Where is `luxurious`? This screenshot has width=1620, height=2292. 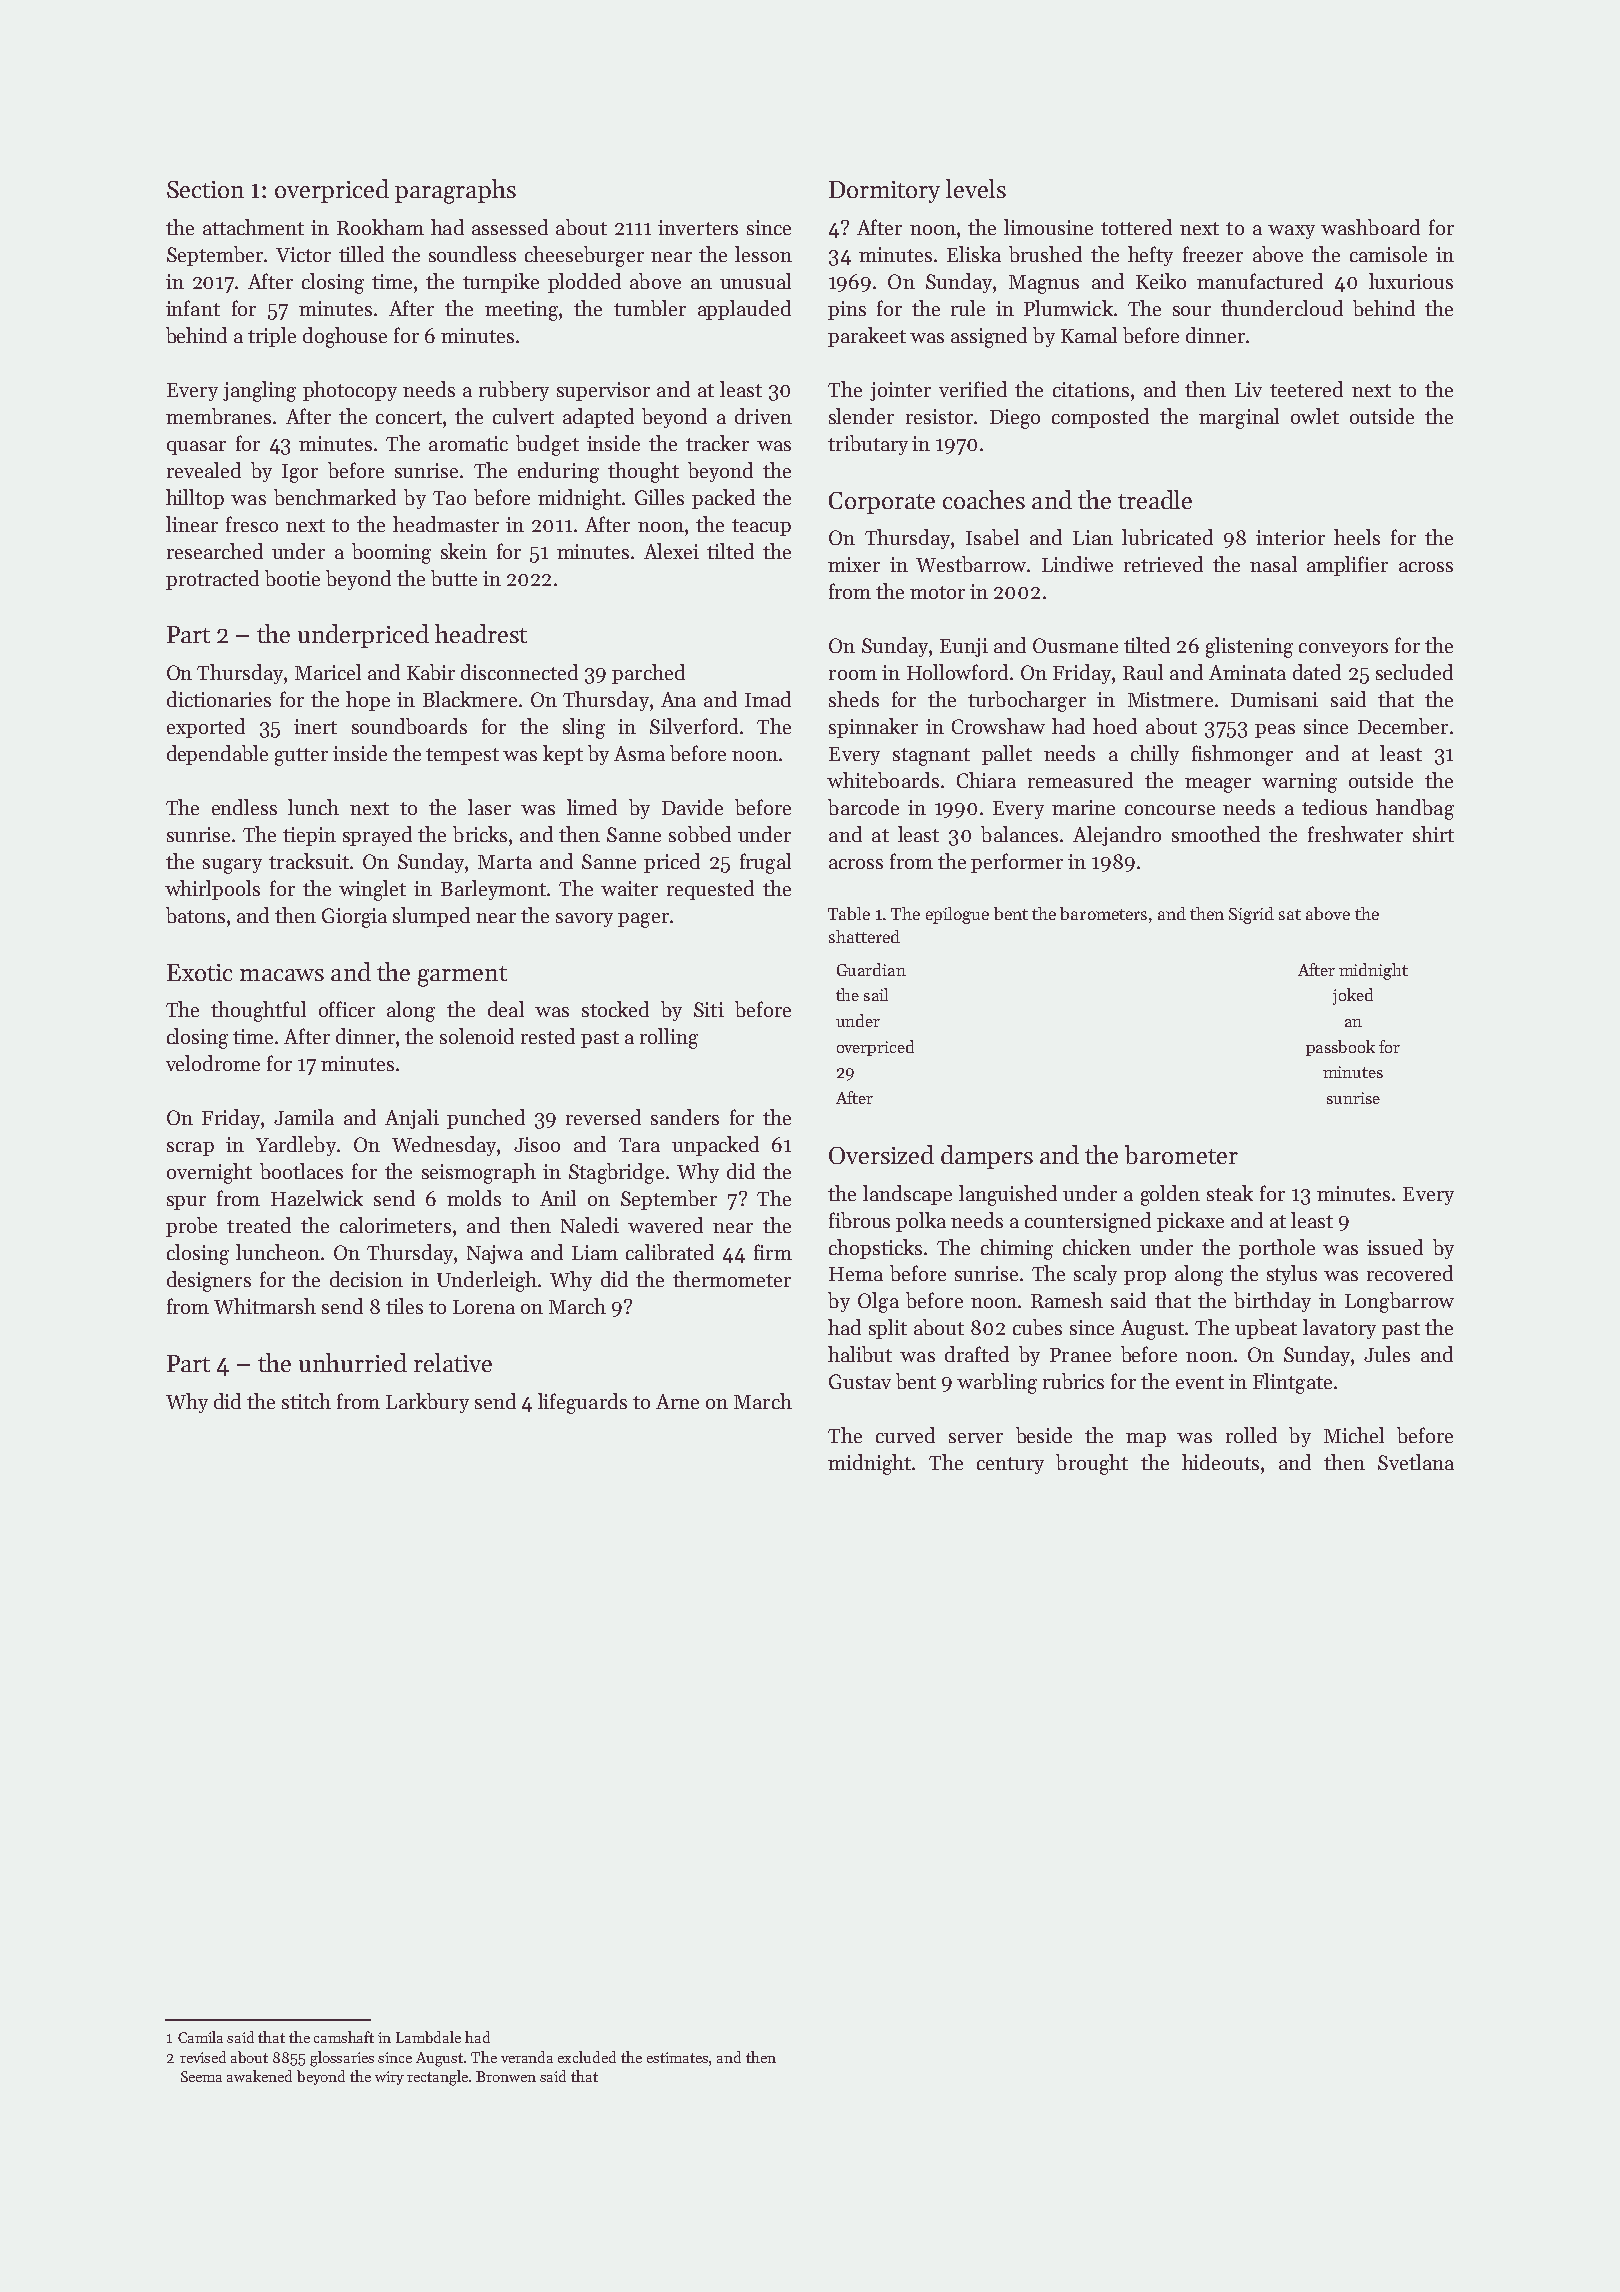
luxurious is located at coordinates (1411, 281).
